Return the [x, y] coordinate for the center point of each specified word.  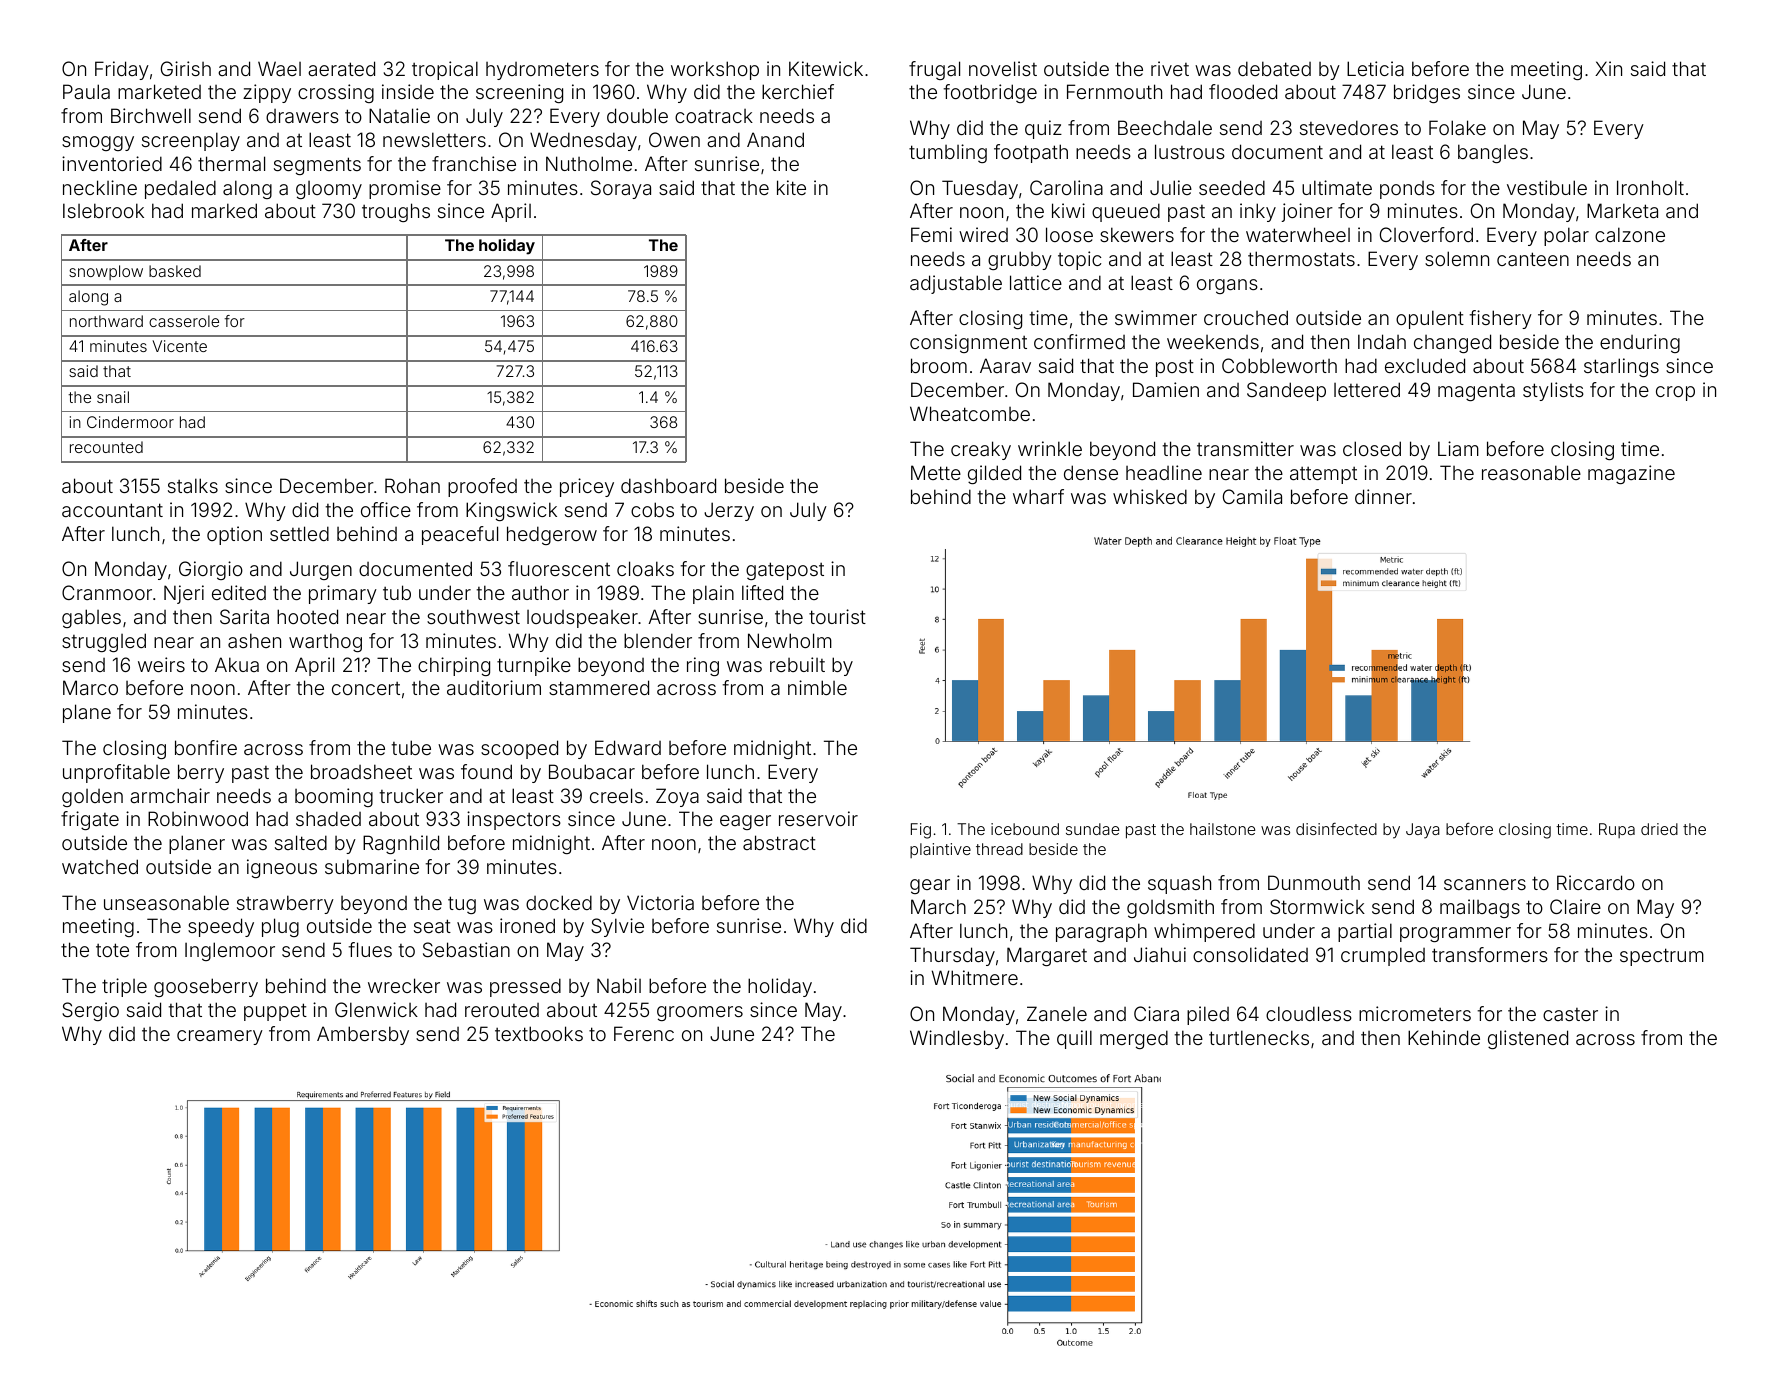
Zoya [677, 797]
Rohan [412, 485]
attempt [1323, 475]
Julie [1171, 187]
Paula [86, 91]
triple [124, 987]
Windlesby [957, 1039]
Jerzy [729, 511]
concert [366, 688]
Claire [1575, 906]
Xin [1608, 68]
